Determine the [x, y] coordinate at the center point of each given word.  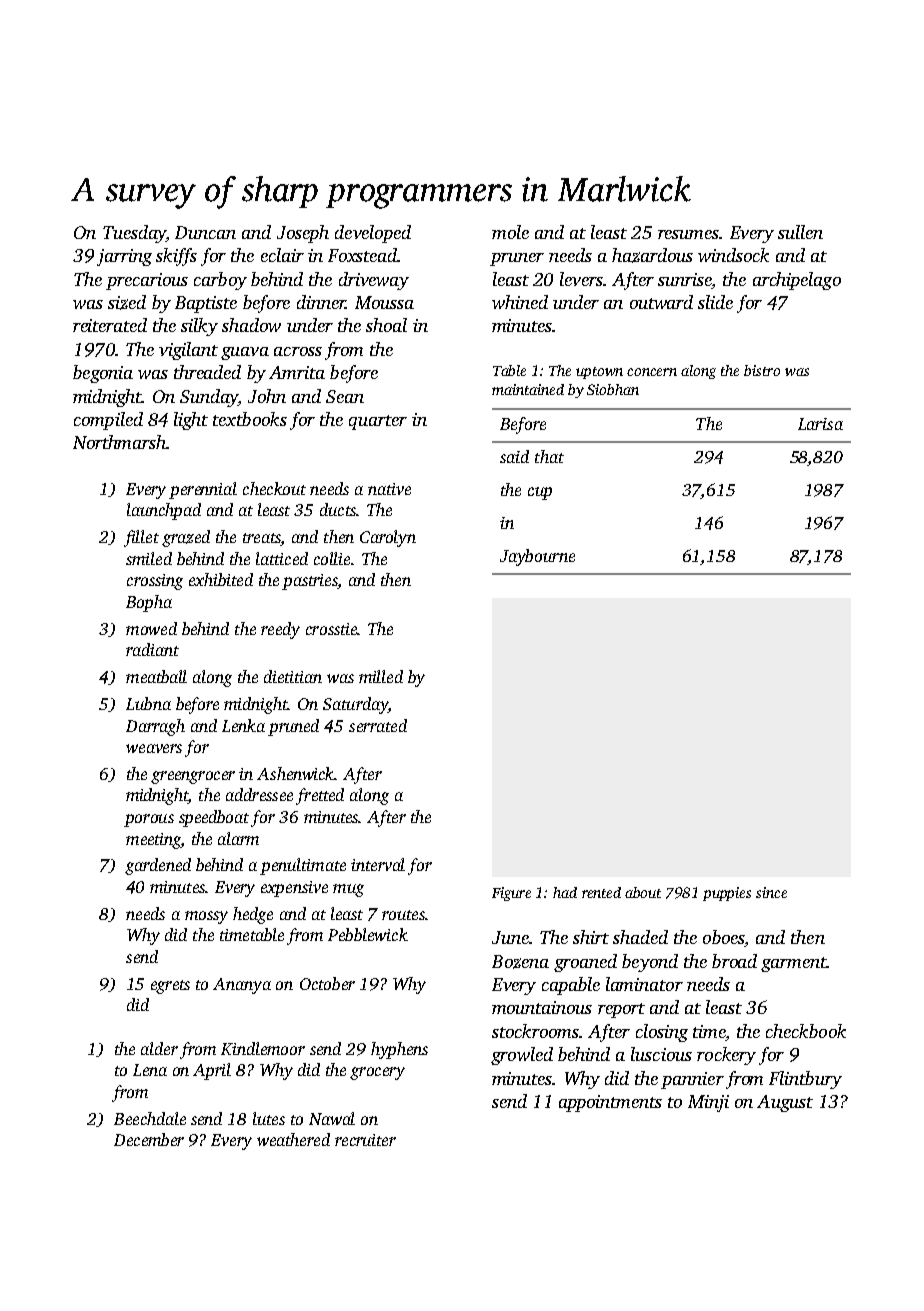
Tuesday [134, 234]
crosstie [332, 629]
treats [262, 539]
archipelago [797, 281]
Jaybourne [537, 557]
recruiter [365, 1140]
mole [510, 232]
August [785, 1103]
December [149, 1139]
